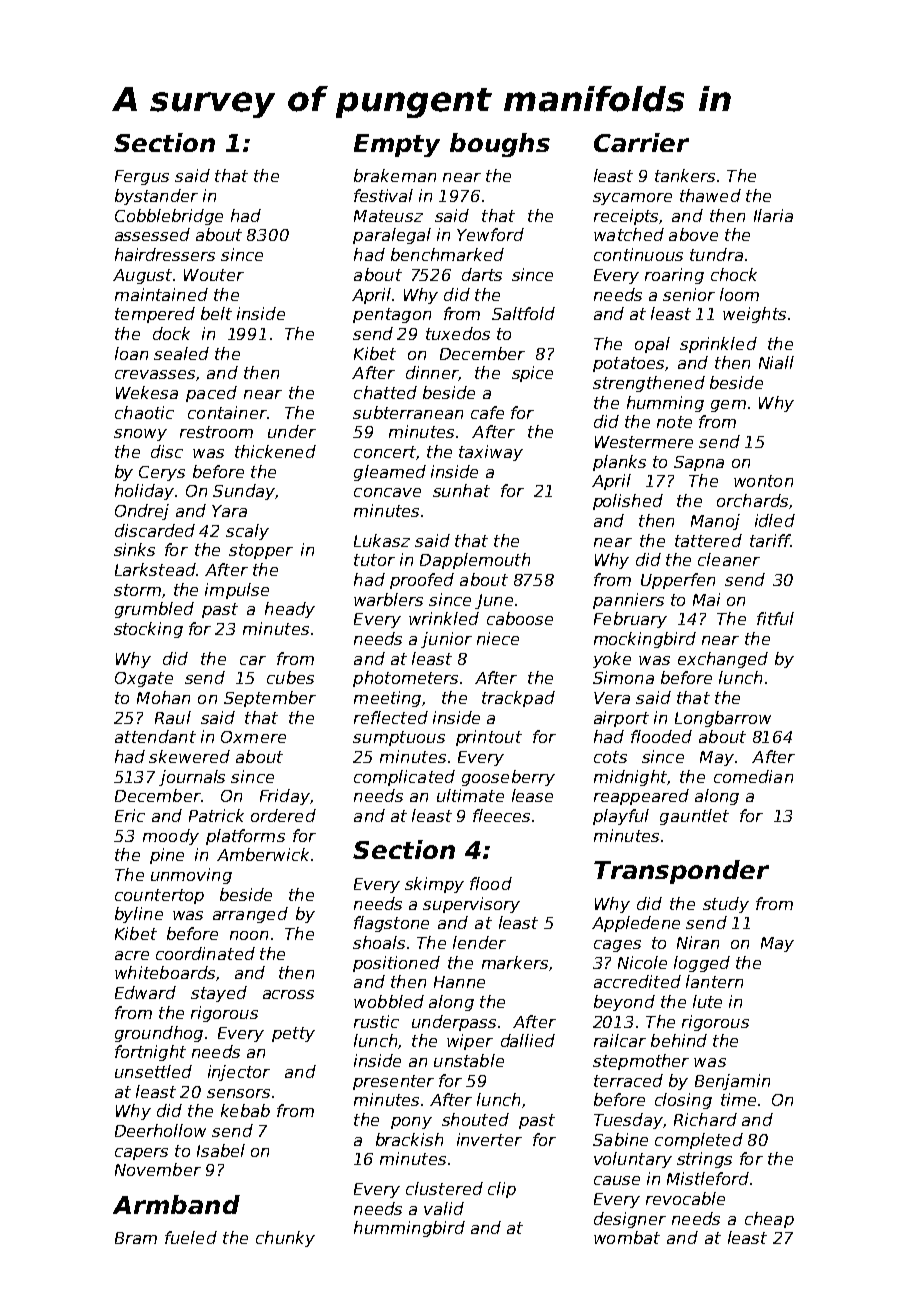  I want to click on unstable, so click(469, 1060).
